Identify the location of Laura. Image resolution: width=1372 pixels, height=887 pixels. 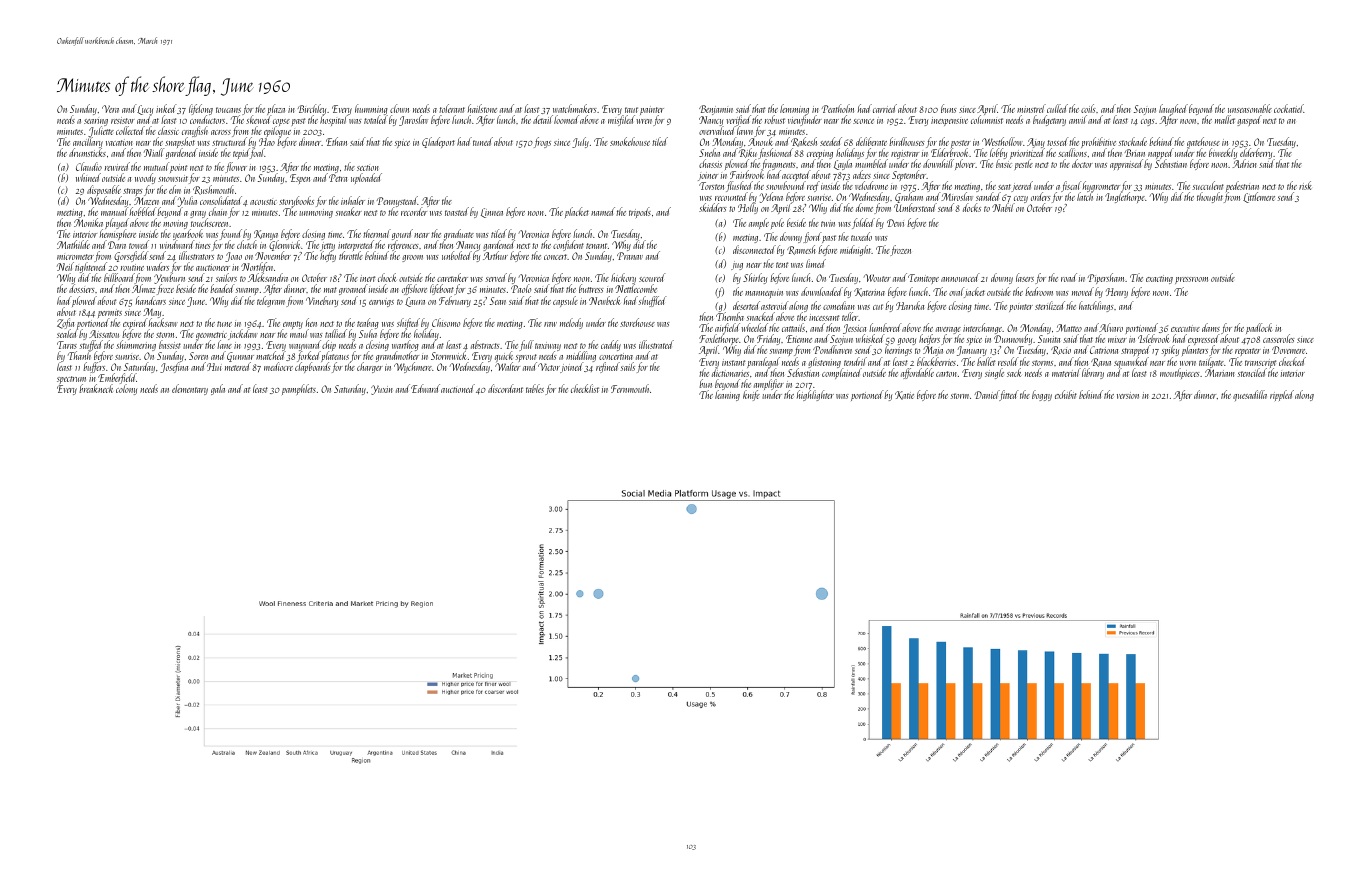
(415, 302).
